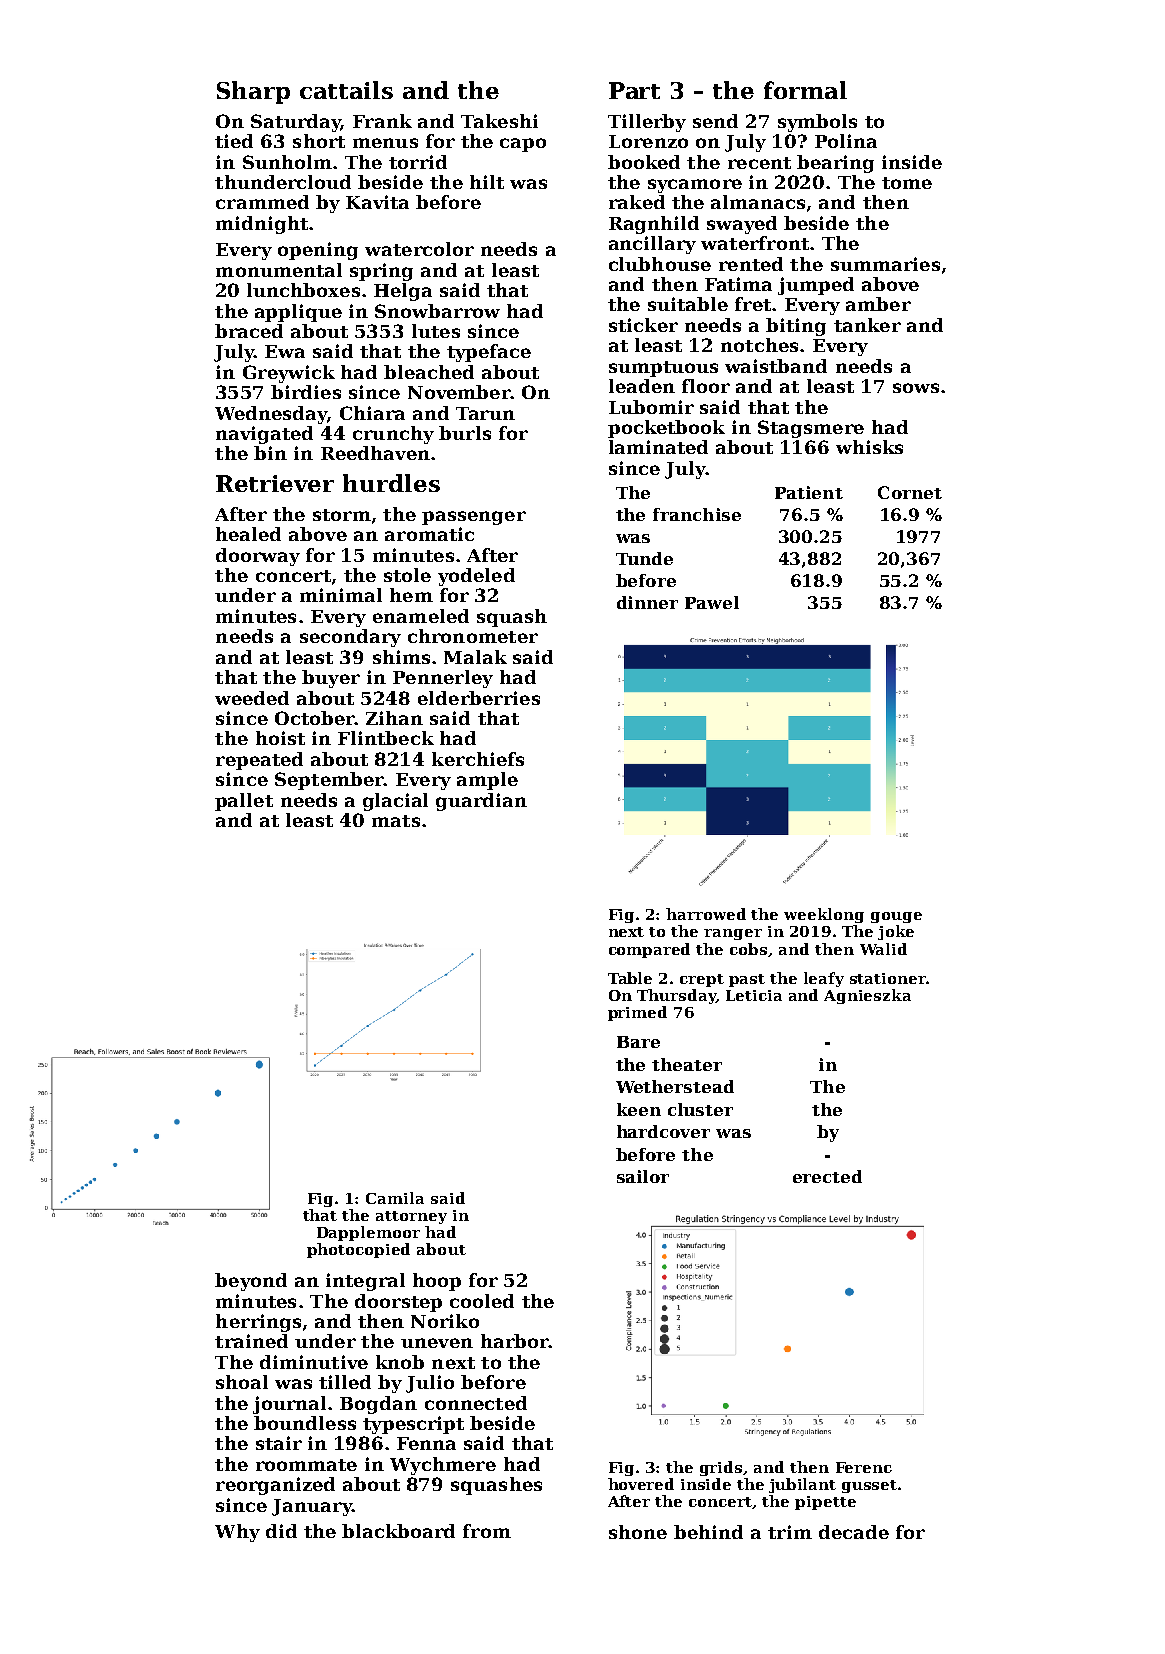  What do you see at coordinates (476, 1403) in the screenshot?
I see `connected` at bounding box center [476, 1403].
